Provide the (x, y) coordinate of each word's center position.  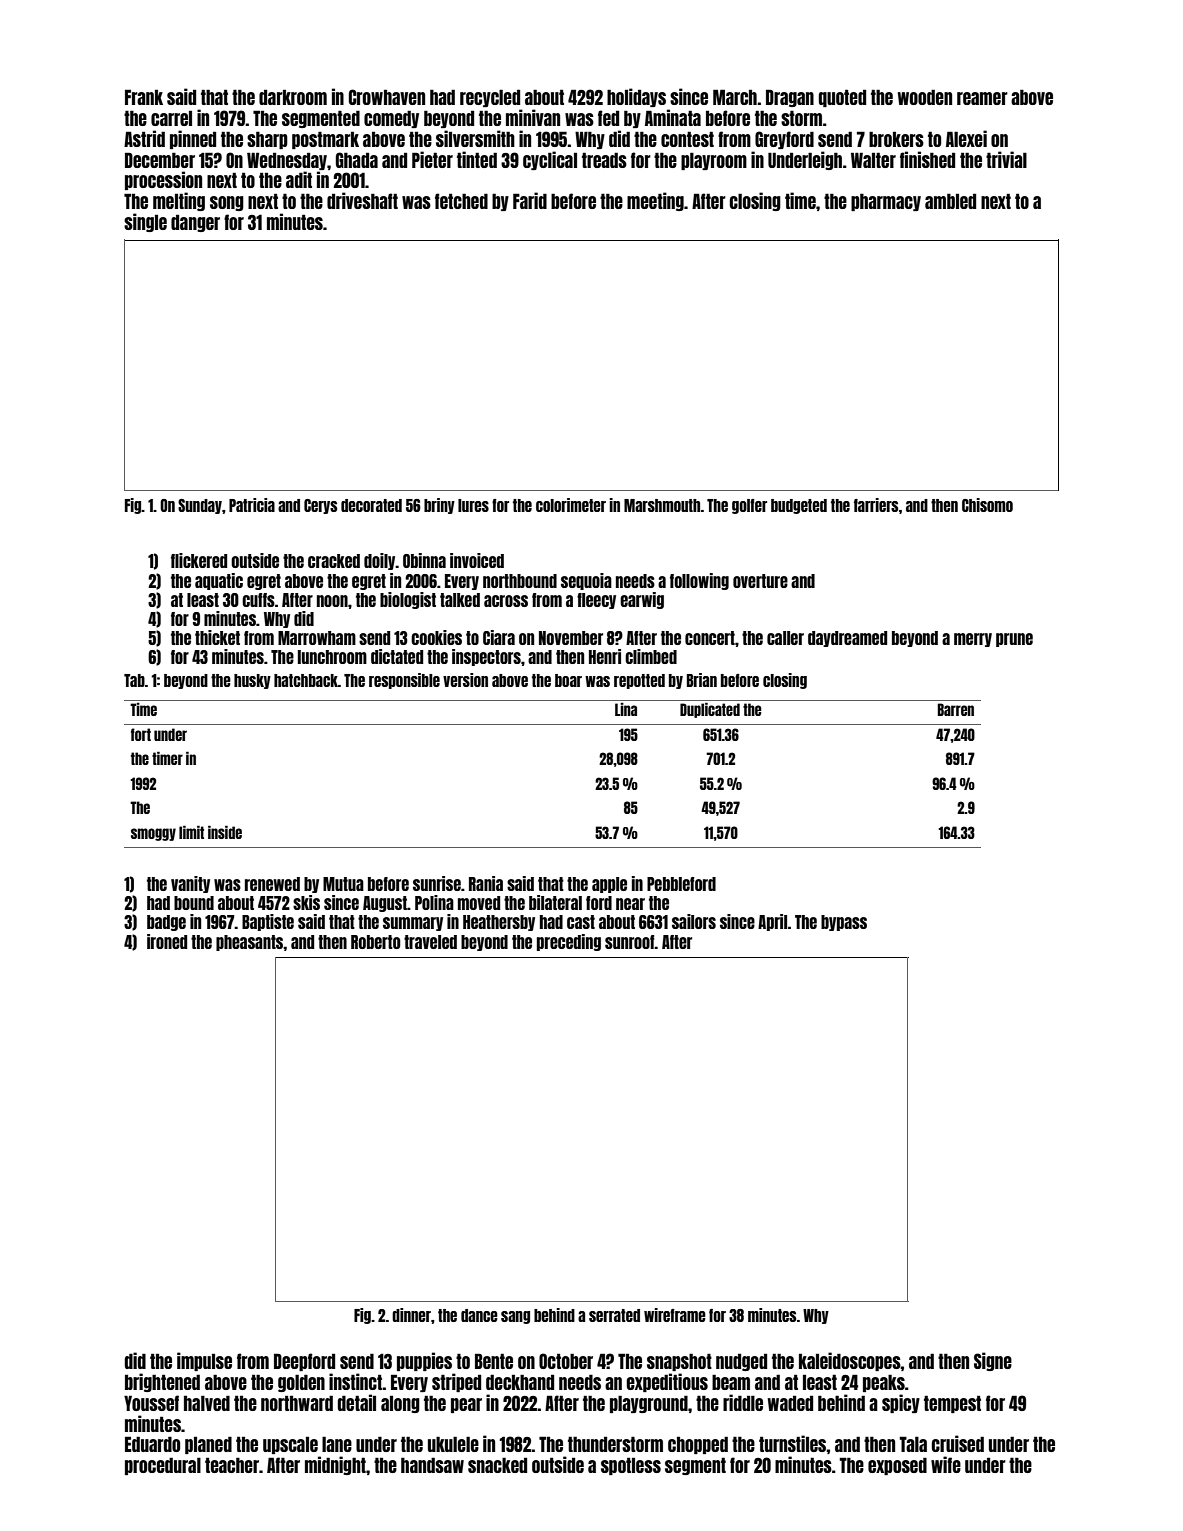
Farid (530, 200)
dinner (411, 1315)
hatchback (306, 680)
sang (515, 1317)
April (773, 922)
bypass (844, 923)
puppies (424, 1361)
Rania (486, 883)
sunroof (630, 942)
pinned (193, 139)
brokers (896, 139)
